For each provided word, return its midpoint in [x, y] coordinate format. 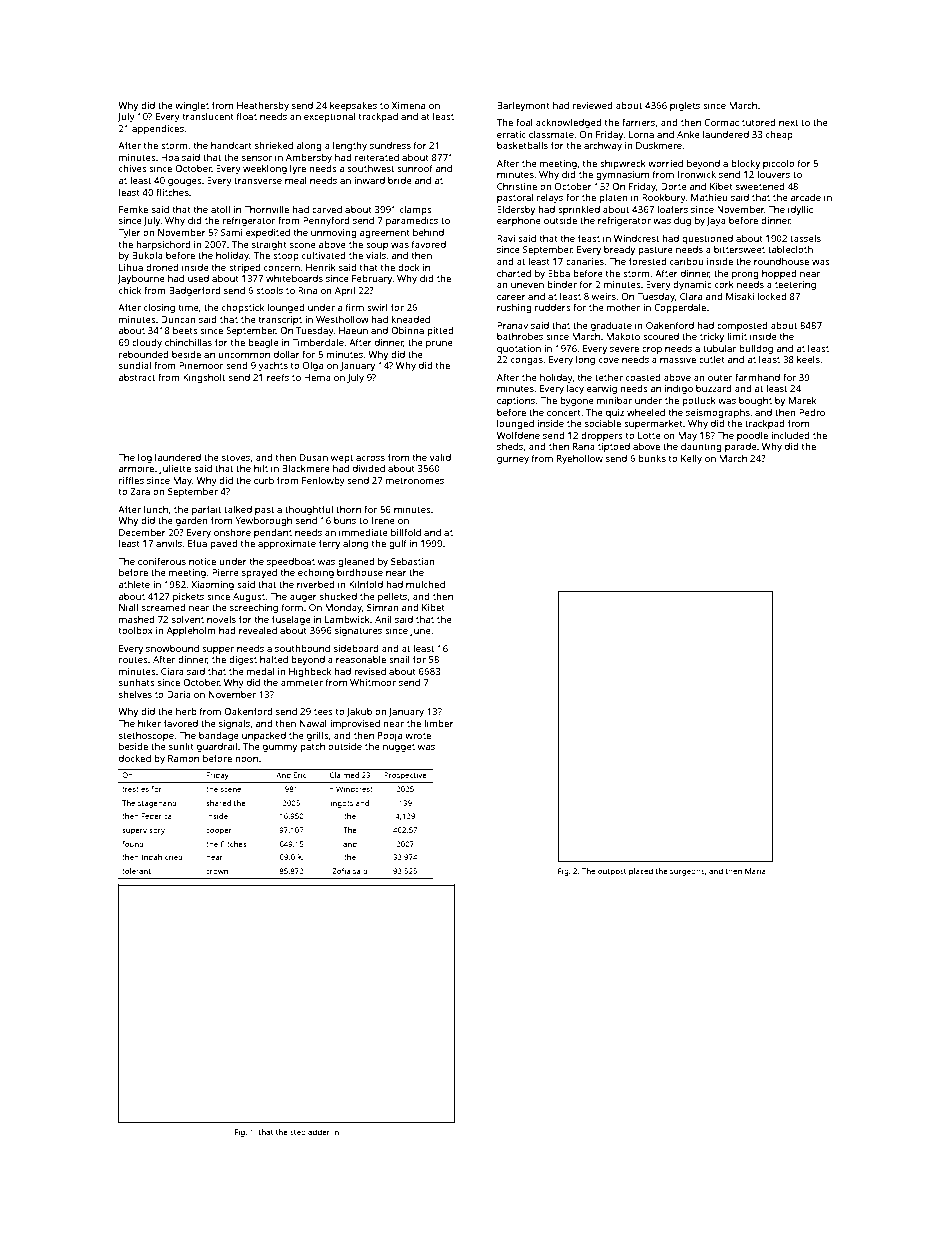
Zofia [341, 871]
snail [399, 659]
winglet [192, 107]
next [788, 123]
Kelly [691, 459]
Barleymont [523, 106]
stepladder [310, 1133]
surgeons [687, 873]
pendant [273, 533]
